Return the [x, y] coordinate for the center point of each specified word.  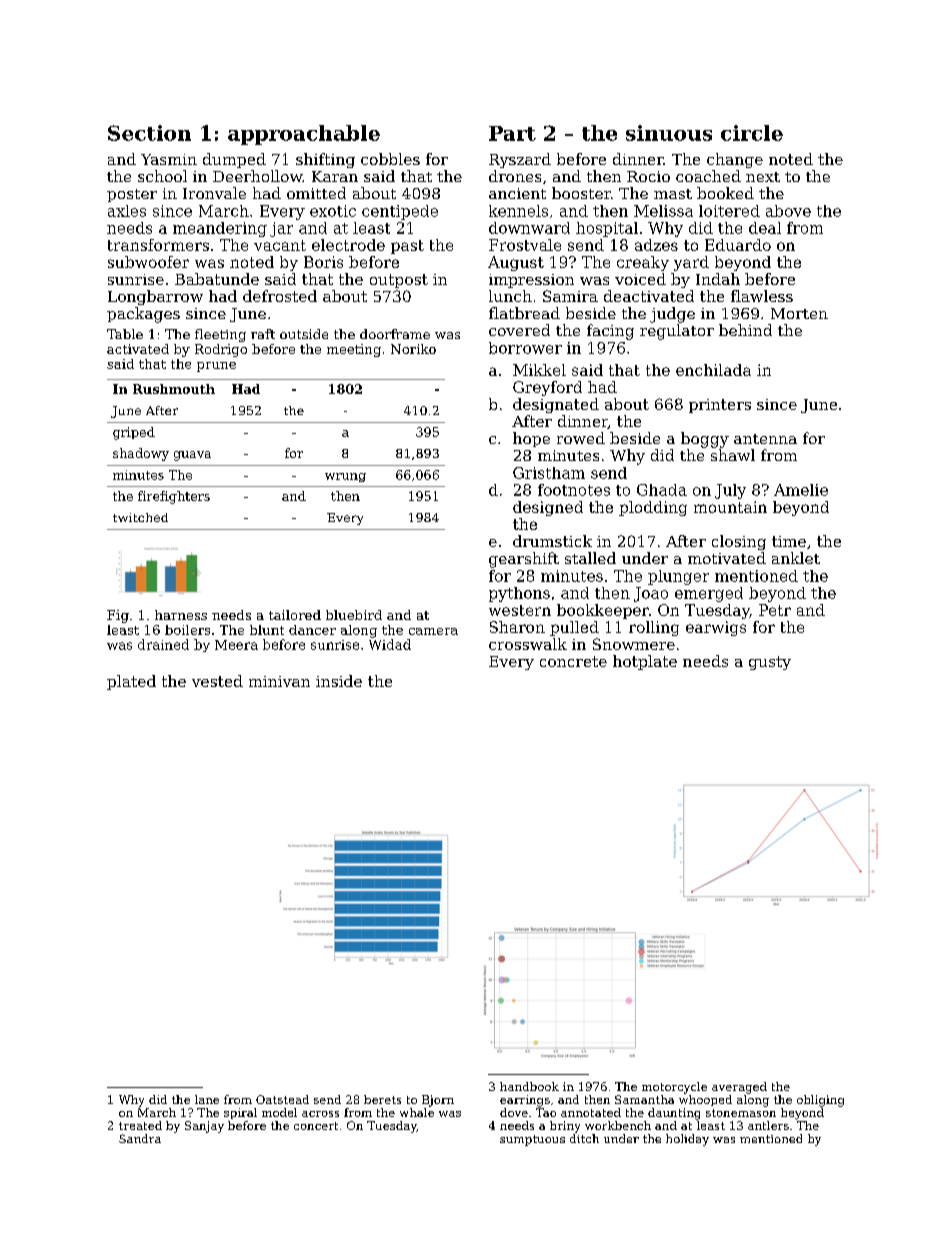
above [788, 211]
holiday [687, 1140]
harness [181, 615]
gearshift [524, 560]
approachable [304, 135]
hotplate [645, 662]
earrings [525, 1101]
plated [131, 682]
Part [512, 133]
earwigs [716, 628]
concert [316, 1126]
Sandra [140, 1138]
